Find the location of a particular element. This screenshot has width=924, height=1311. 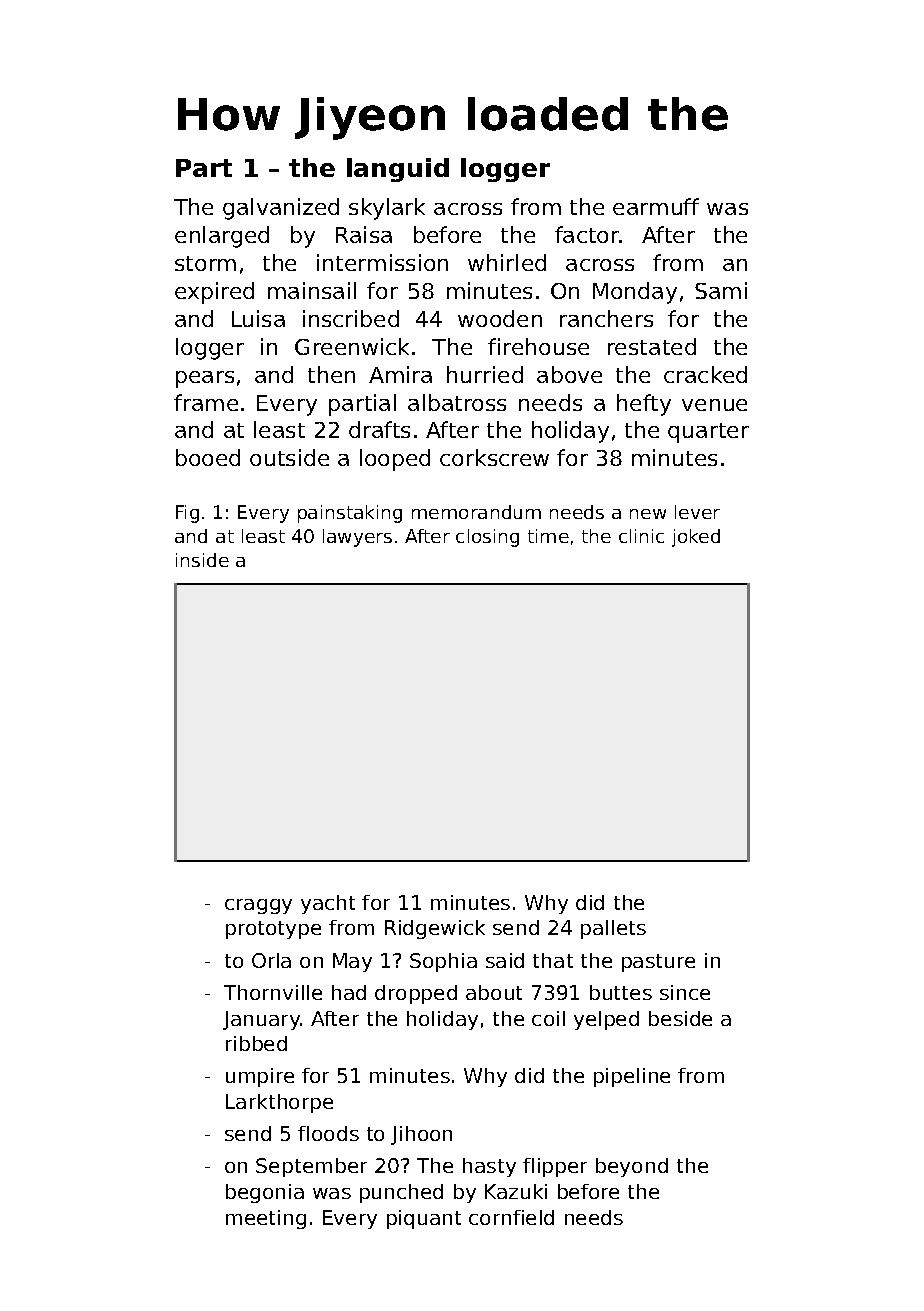

memorandum is located at coordinates (476, 512).
